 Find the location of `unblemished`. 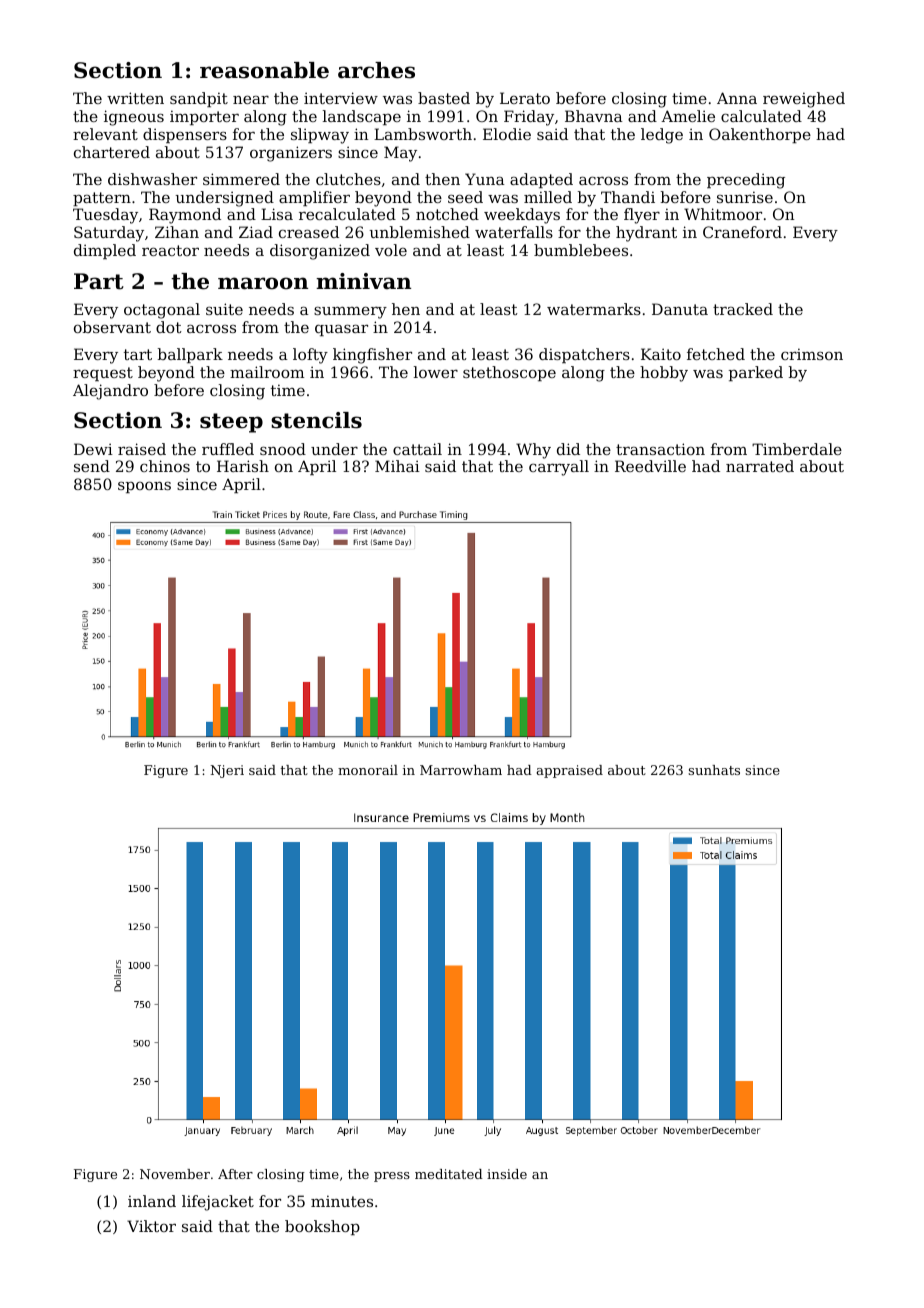

unblemished is located at coordinates (420, 232).
